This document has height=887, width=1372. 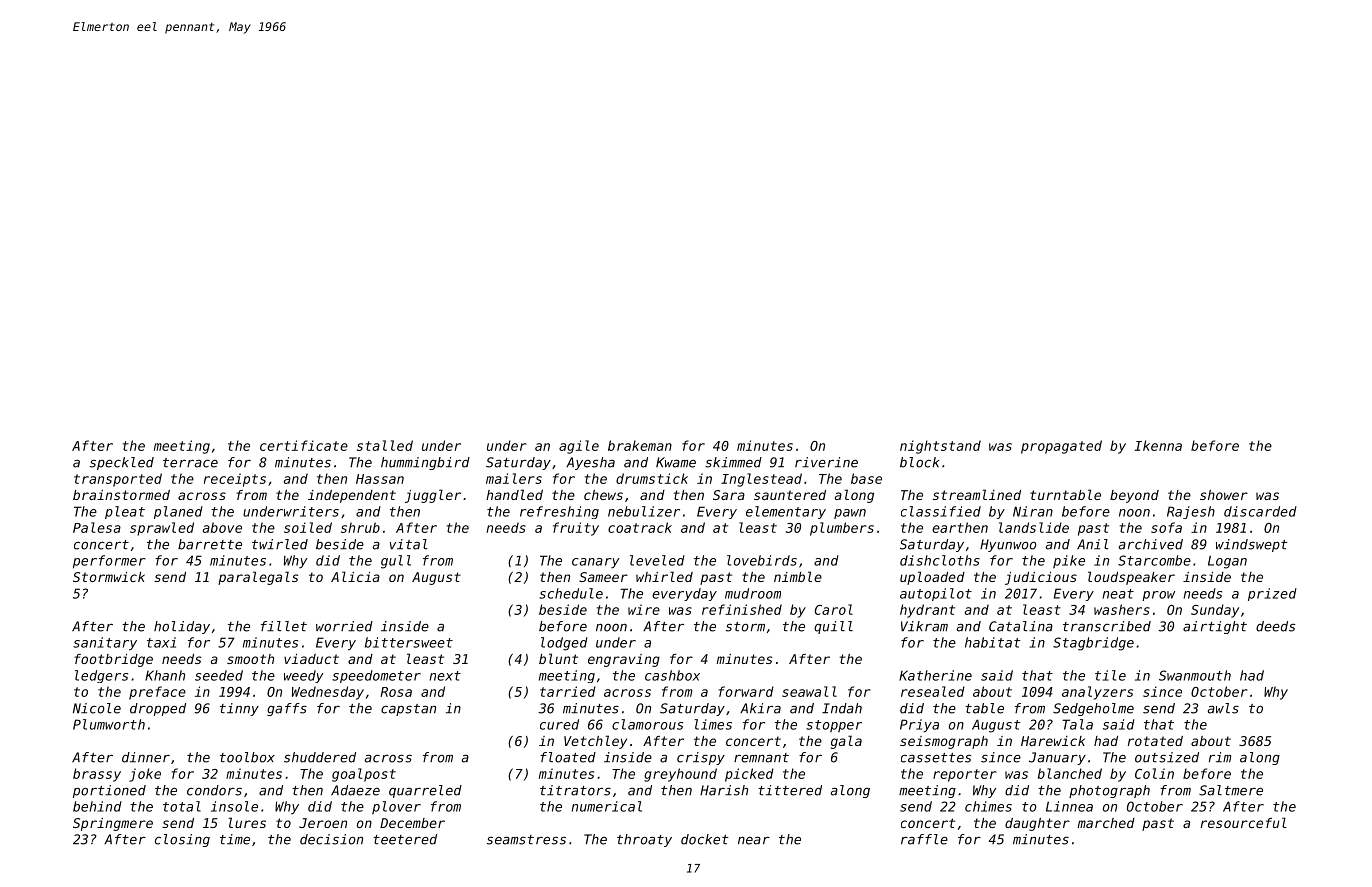 What do you see at coordinates (344, 626) in the document?
I see `worried` at bounding box center [344, 626].
